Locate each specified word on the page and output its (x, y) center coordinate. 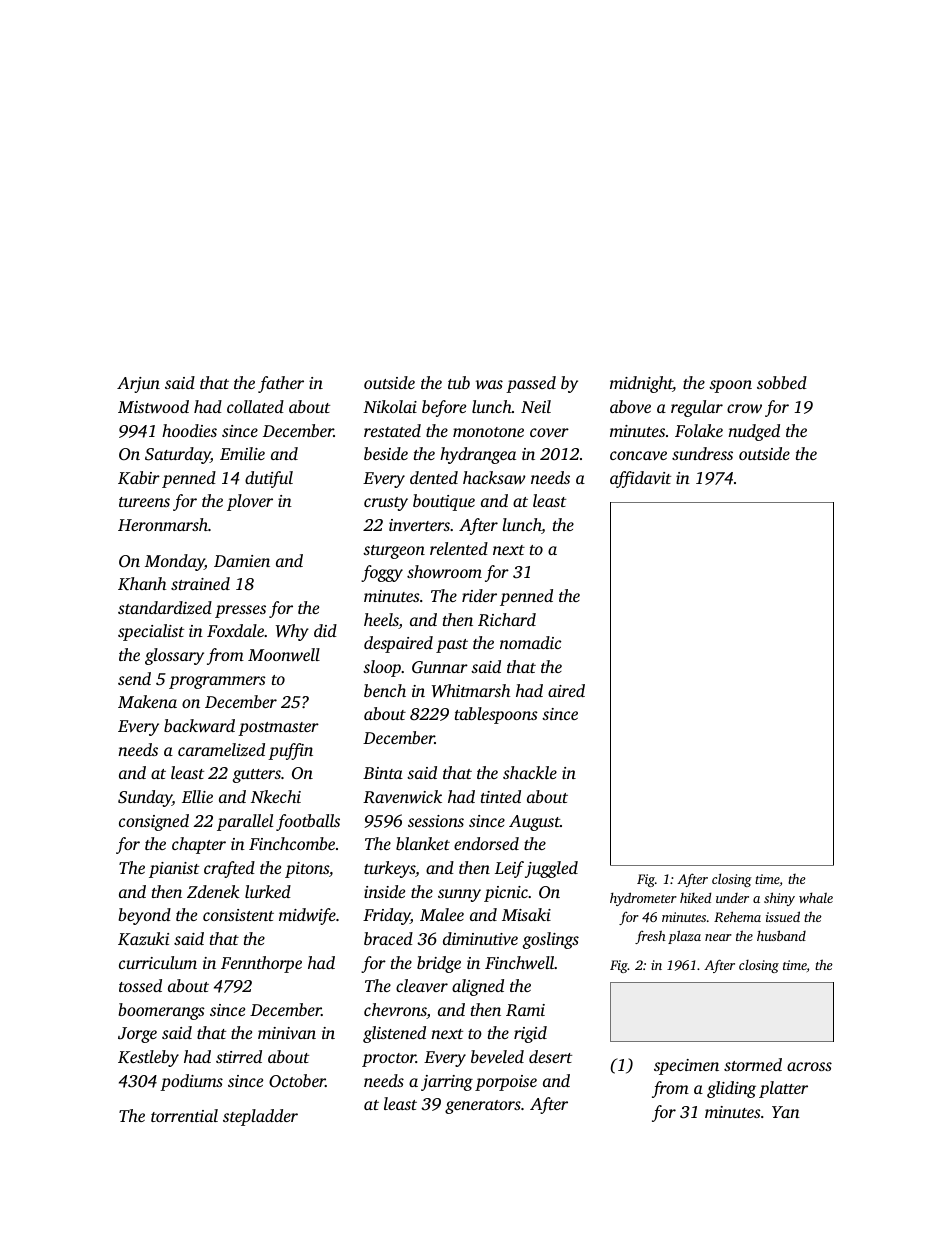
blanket (423, 843)
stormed (753, 1064)
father (281, 384)
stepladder (260, 1117)
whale (816, 897)
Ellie (197, 796)
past (452, 646)
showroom (444, 571)
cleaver (422, 985)
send (134, 678)
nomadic (530, 642)
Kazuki (143, 939)
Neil (536, 406)
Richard (507, 620)
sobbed (782, 382)
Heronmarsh (163, 524)
